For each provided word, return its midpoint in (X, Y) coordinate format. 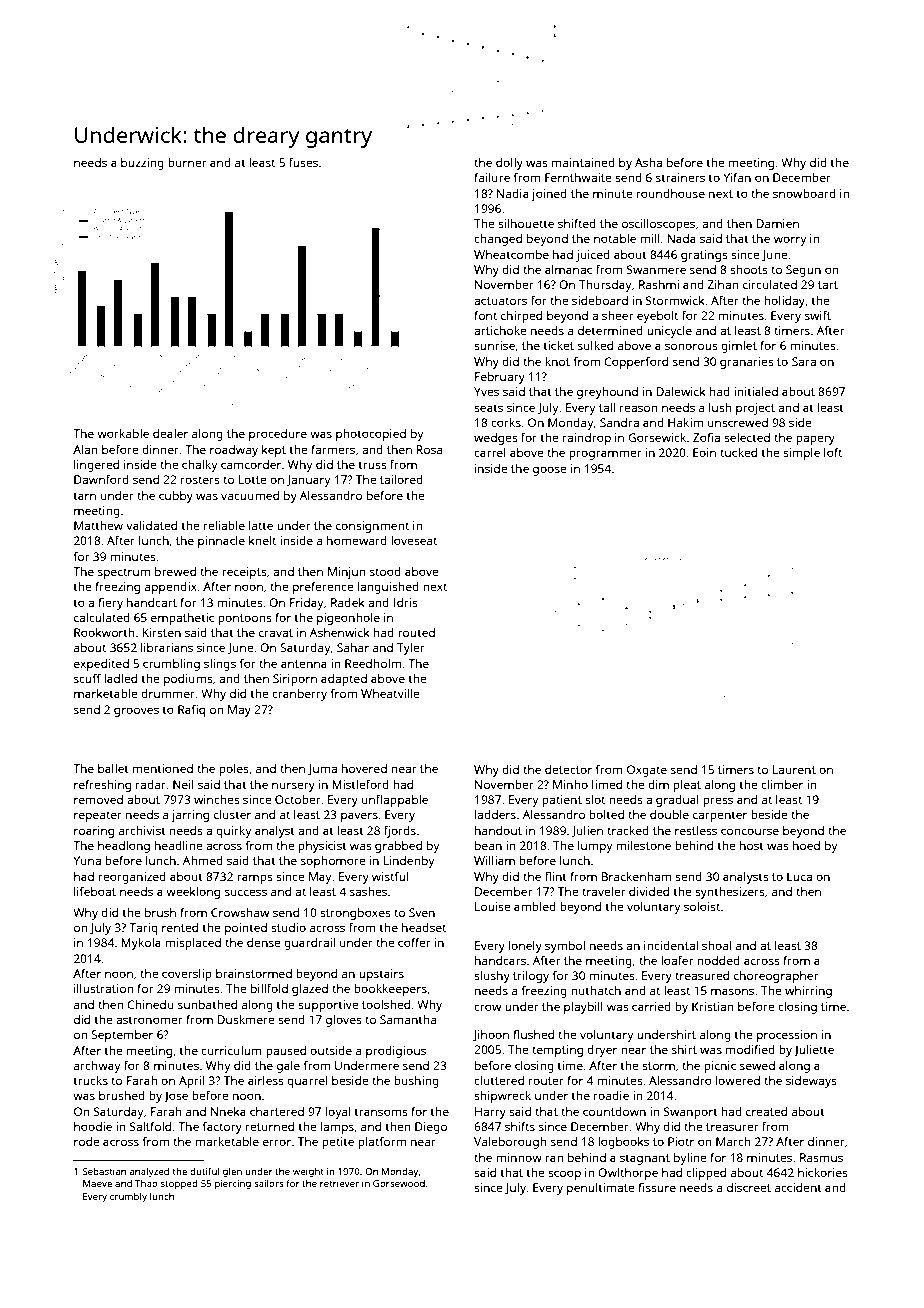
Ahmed (203, 860)
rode (87, 1141)
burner (187, 162)
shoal (716, 945)
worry (790, 241)
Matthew (98, 525)
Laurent (794, 769)
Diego (431, 1128)
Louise (493, 906)
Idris (406, 602)
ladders (495, 814)
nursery (293, 787)
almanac (568, 269)
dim (658, 784)
